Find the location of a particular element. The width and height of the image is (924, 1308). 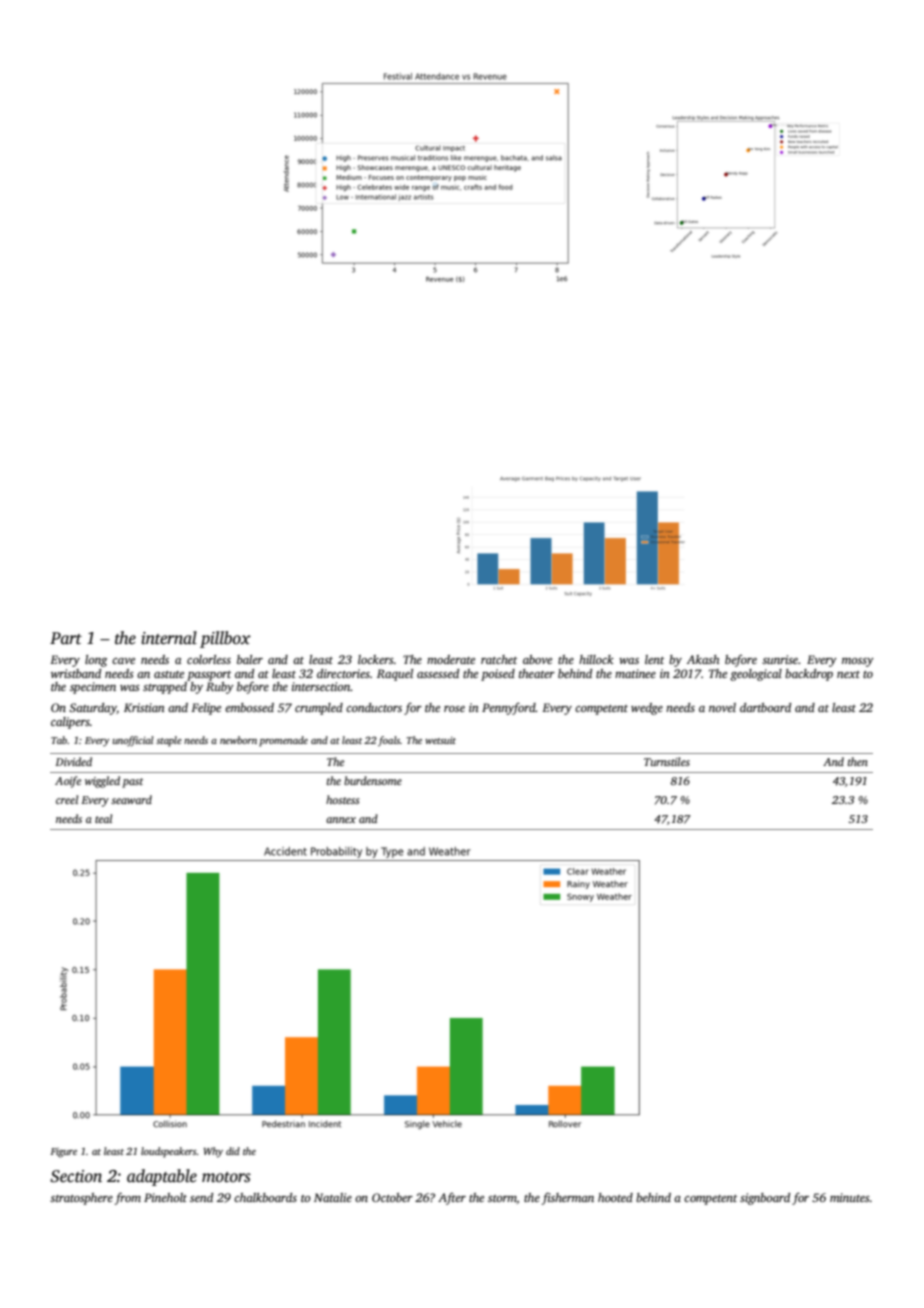

signboard is located at coordinates (765, 1199).
